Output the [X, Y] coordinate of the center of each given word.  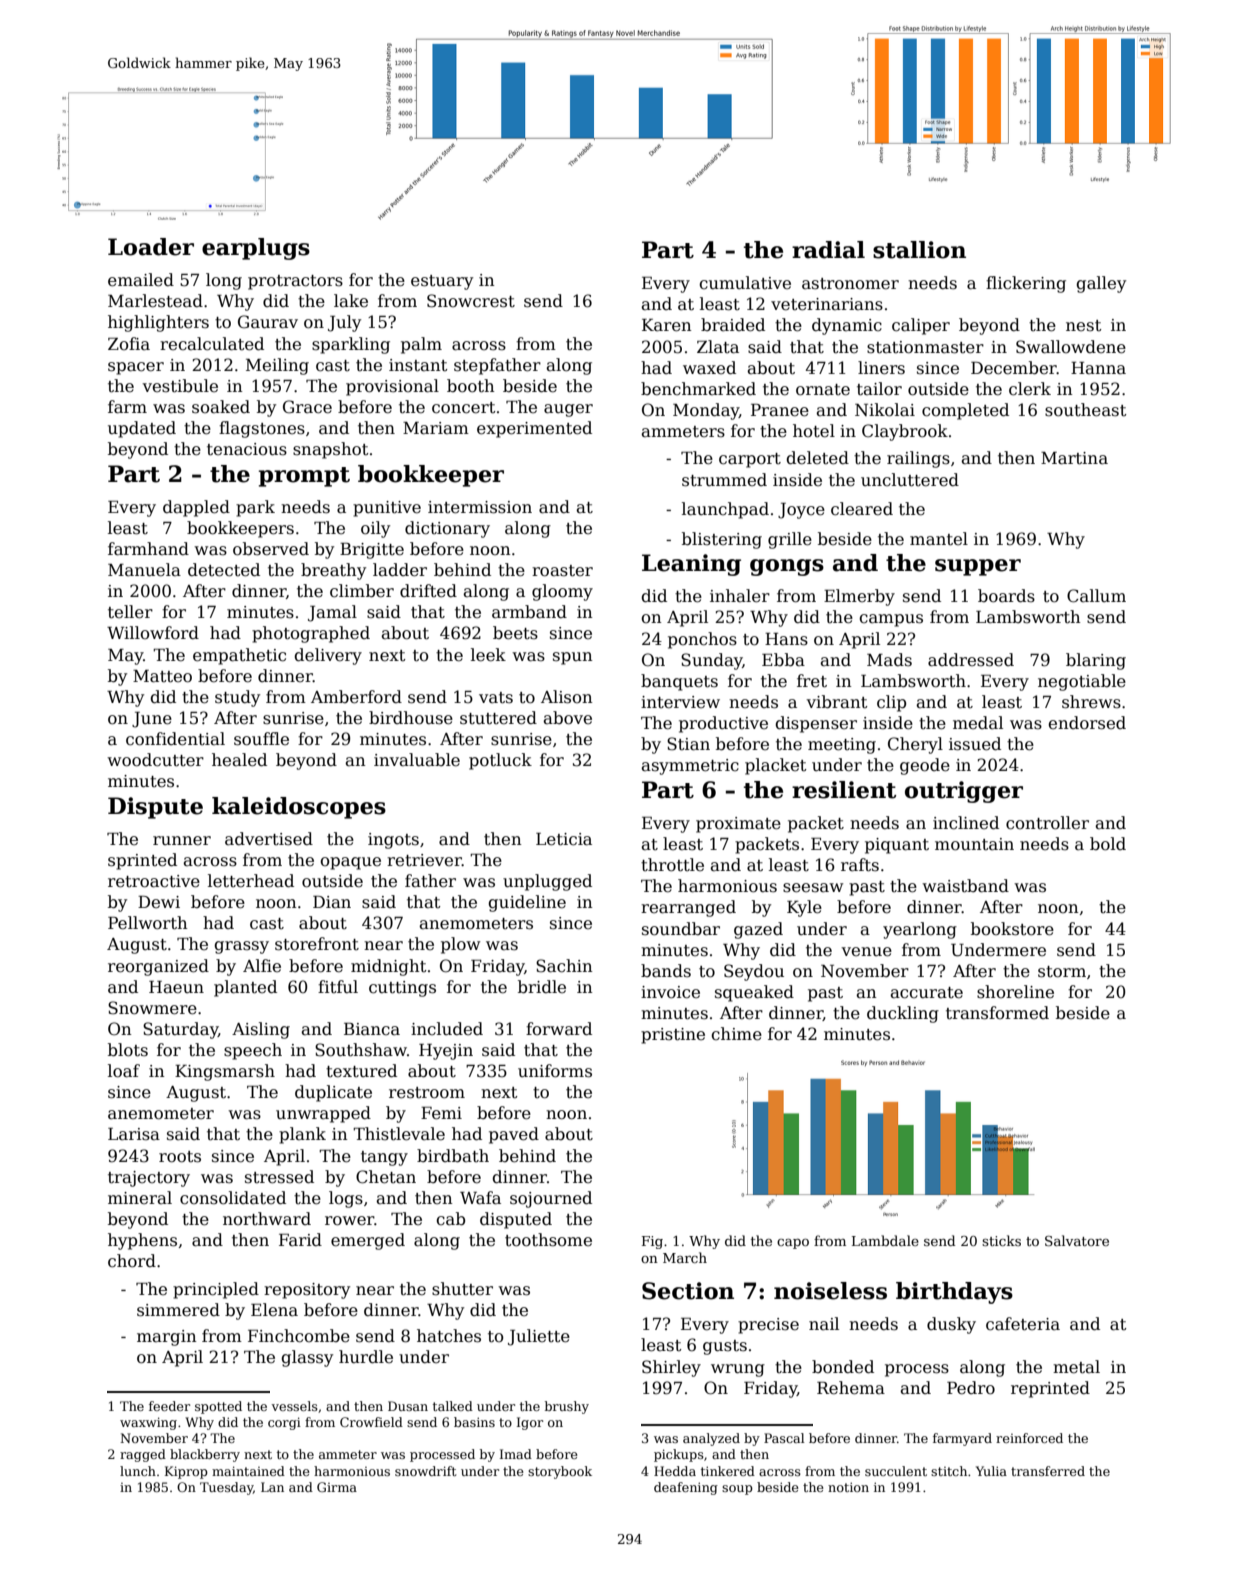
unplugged [547, 882]
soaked [221, 407]
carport [750, 460]
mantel [939, 539]
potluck [500, 761]
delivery [328, 656]
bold [1108, 844]
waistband [965, 886]
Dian [332, 902]
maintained [248, 1471]
